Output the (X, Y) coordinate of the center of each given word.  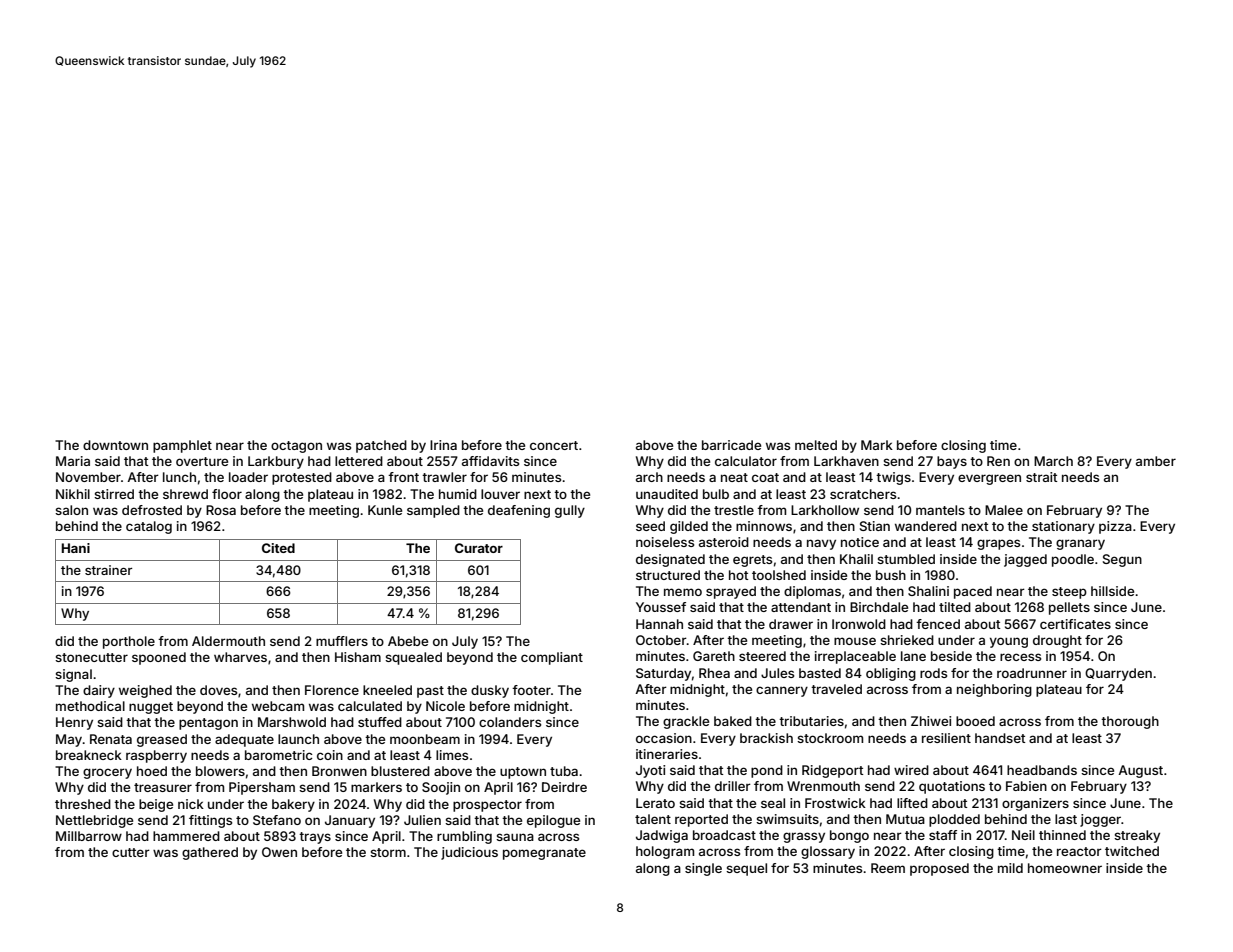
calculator (746, 461)
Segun (1122, 560)
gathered (210, 853)
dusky (490, 691)
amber (1156, 461)
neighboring (994, 690)
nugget (151, 708)
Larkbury (276, 462)
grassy (804, 837)
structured (668, 575)
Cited (278, 548)
